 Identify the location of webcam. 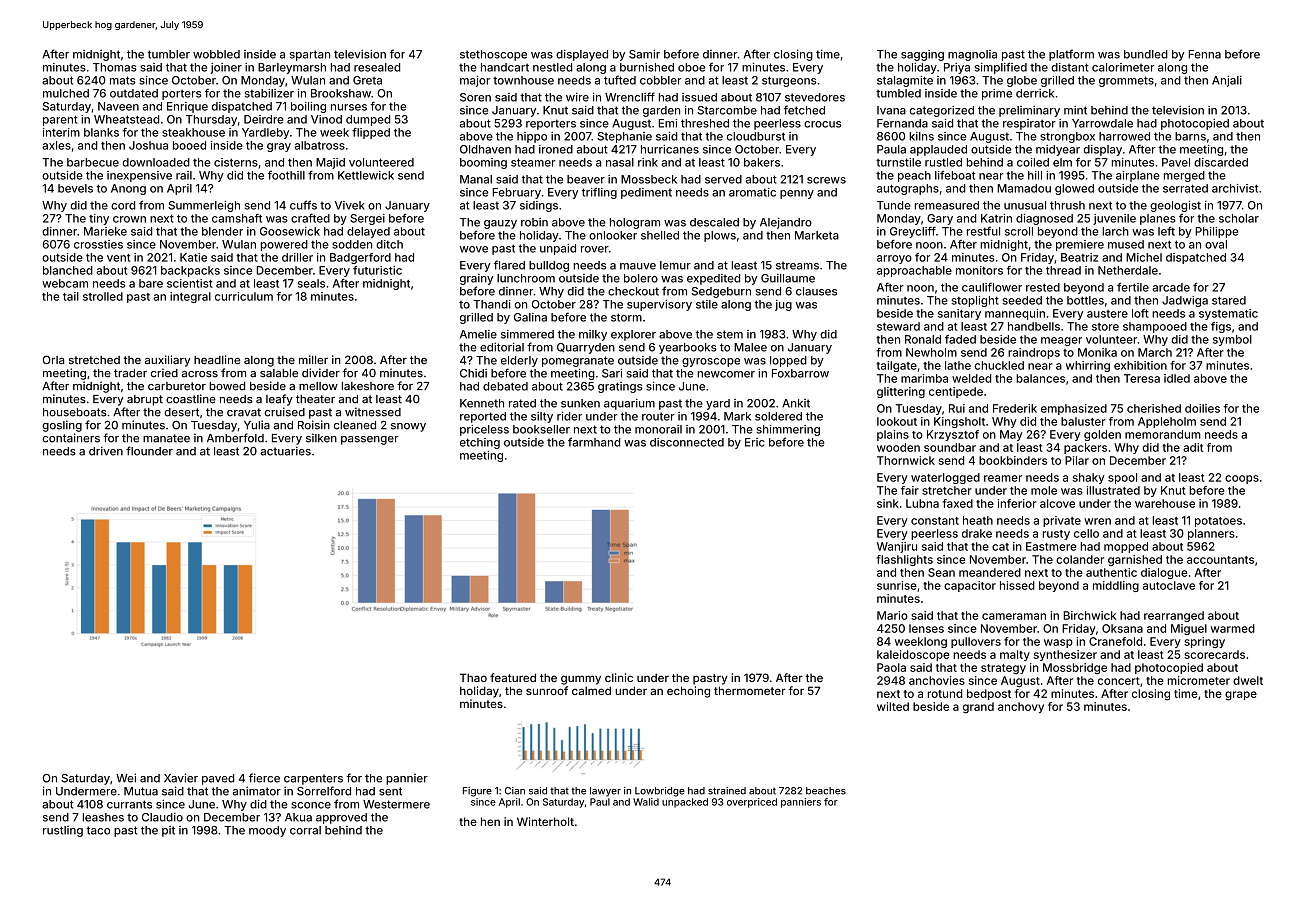
(65, 283).
